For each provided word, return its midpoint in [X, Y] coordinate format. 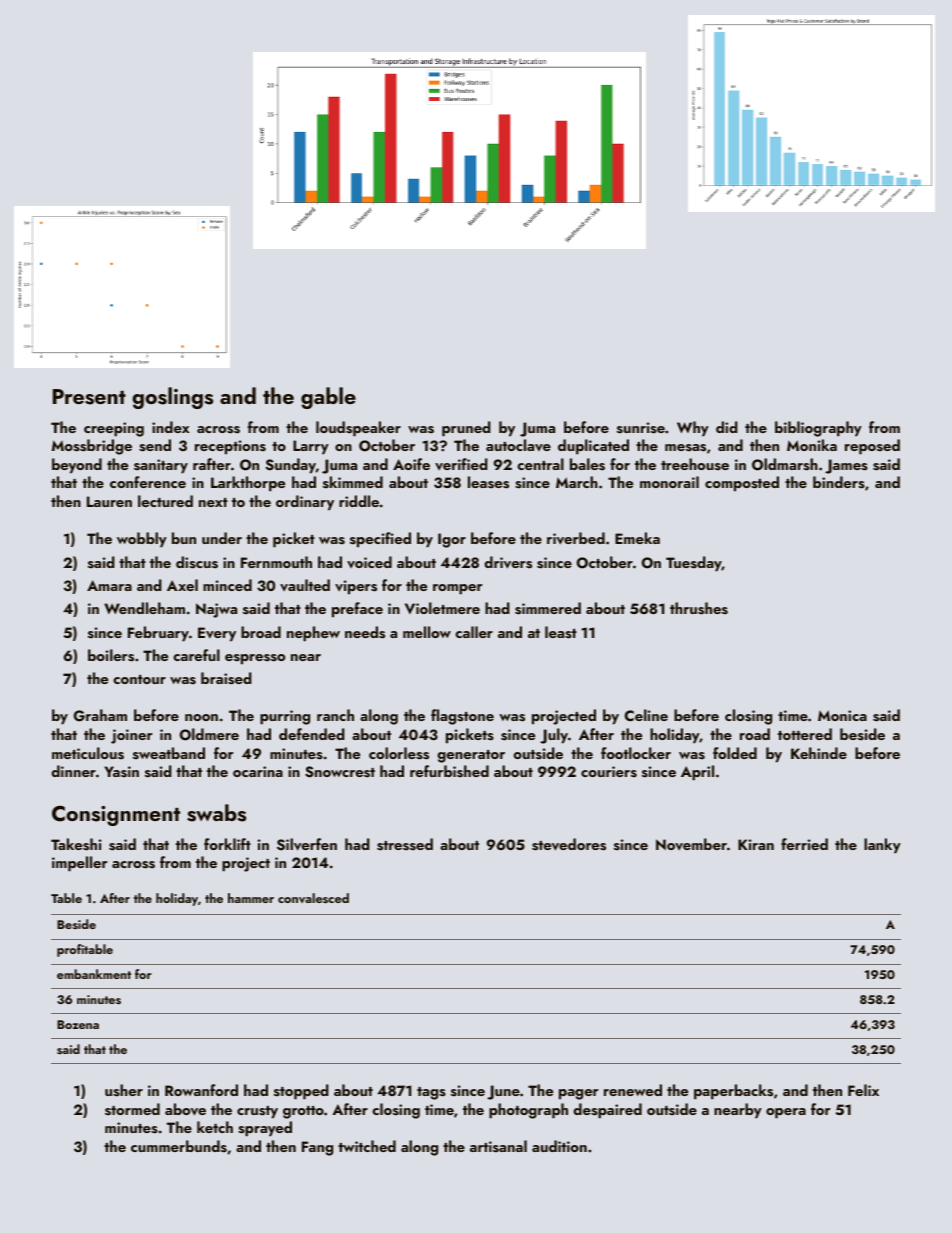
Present [89, 397]
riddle [359, 501]
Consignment [116, 816]
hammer [251, 898]
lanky [882, 846]
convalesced [313, 898]
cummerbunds [179, 1146]
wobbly [142, 540]
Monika [812, 445]
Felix [863, 1090]
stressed [405, 844]
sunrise [641, 428]
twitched [367, 1146]
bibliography [818, 429]
